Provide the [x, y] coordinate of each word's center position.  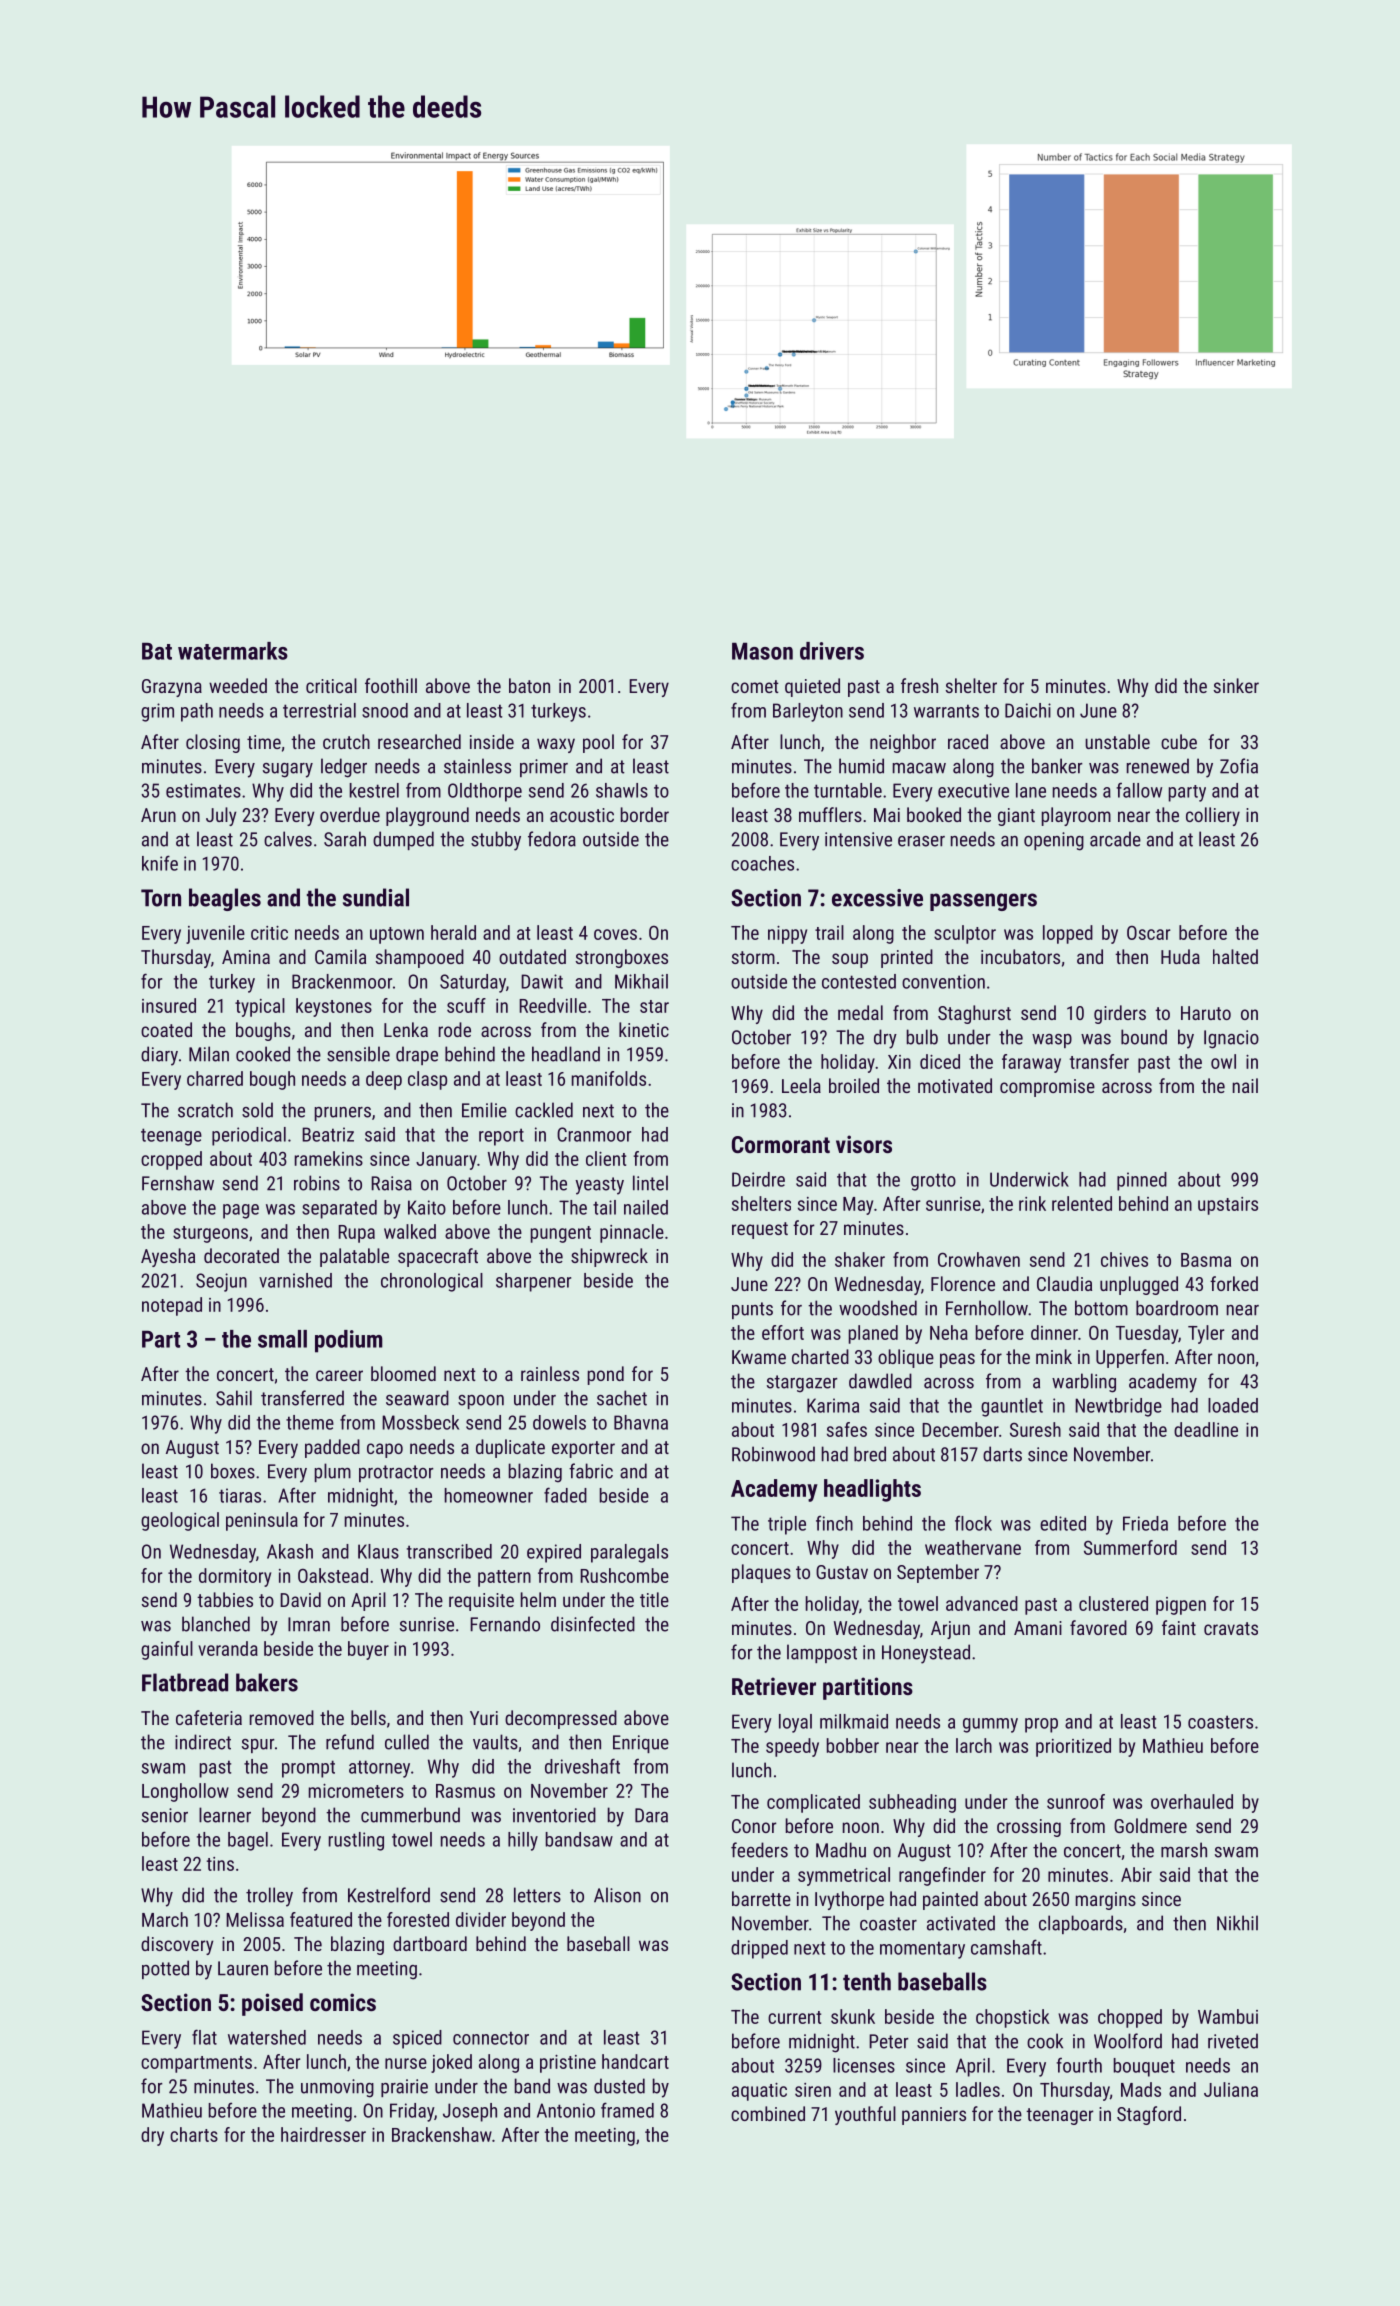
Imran [309, 1624]
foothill [391, 685]
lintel [650, 1183]
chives [1124, 1259]
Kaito [427, 1207]
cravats [1231, 1628]
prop [1041, 1725]
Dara [651, 1815]
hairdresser [323, 2134]
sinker [1236, 685]
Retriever [774, 1686]
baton [529, 685]
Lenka [406, 1029]
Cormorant [781, 1144]
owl [1223, 1061]
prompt [308, 1769]
